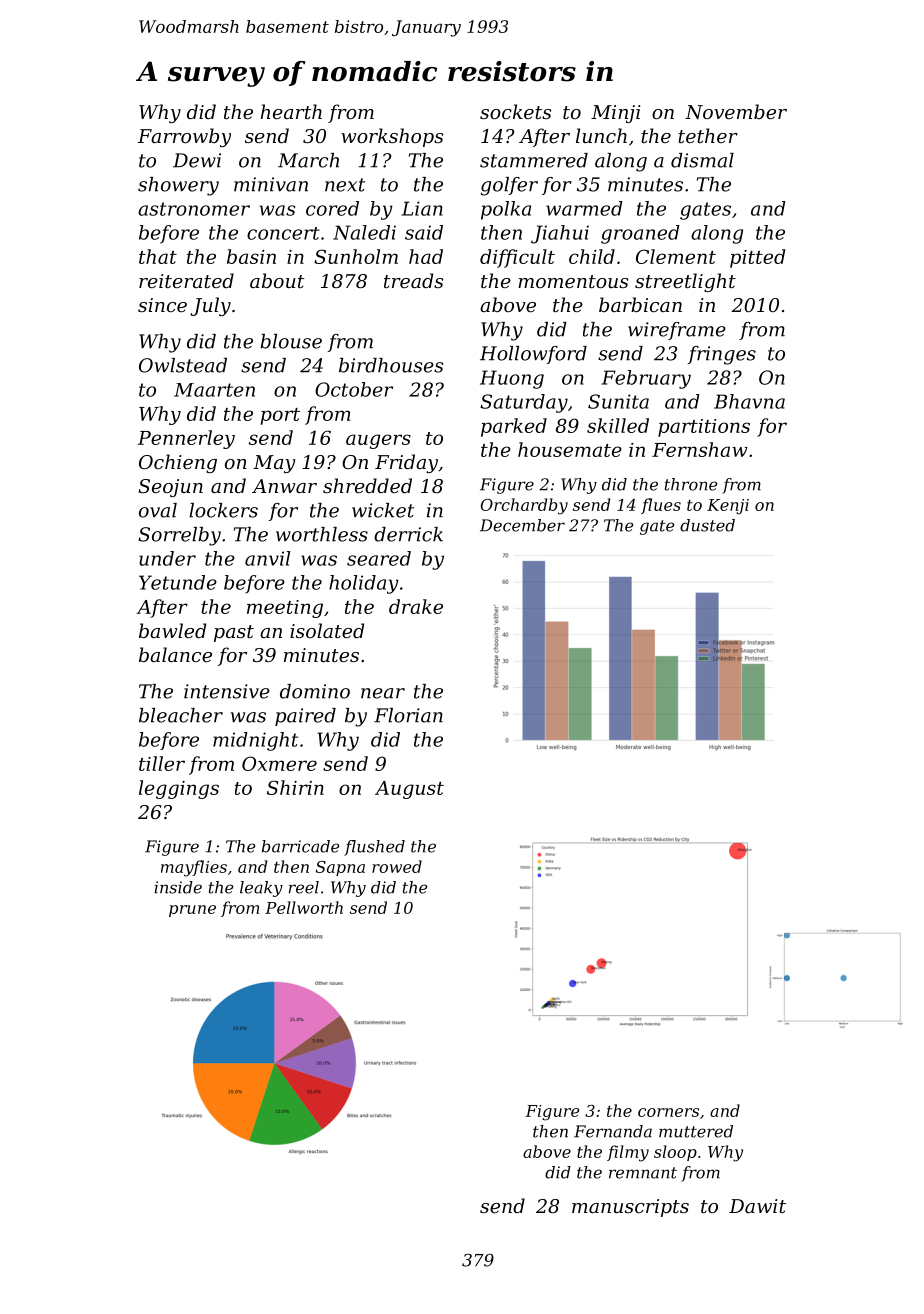  What do you see at coordinates (378, 441) in the document?
I see `augers` at bounding box center [378, 441].
